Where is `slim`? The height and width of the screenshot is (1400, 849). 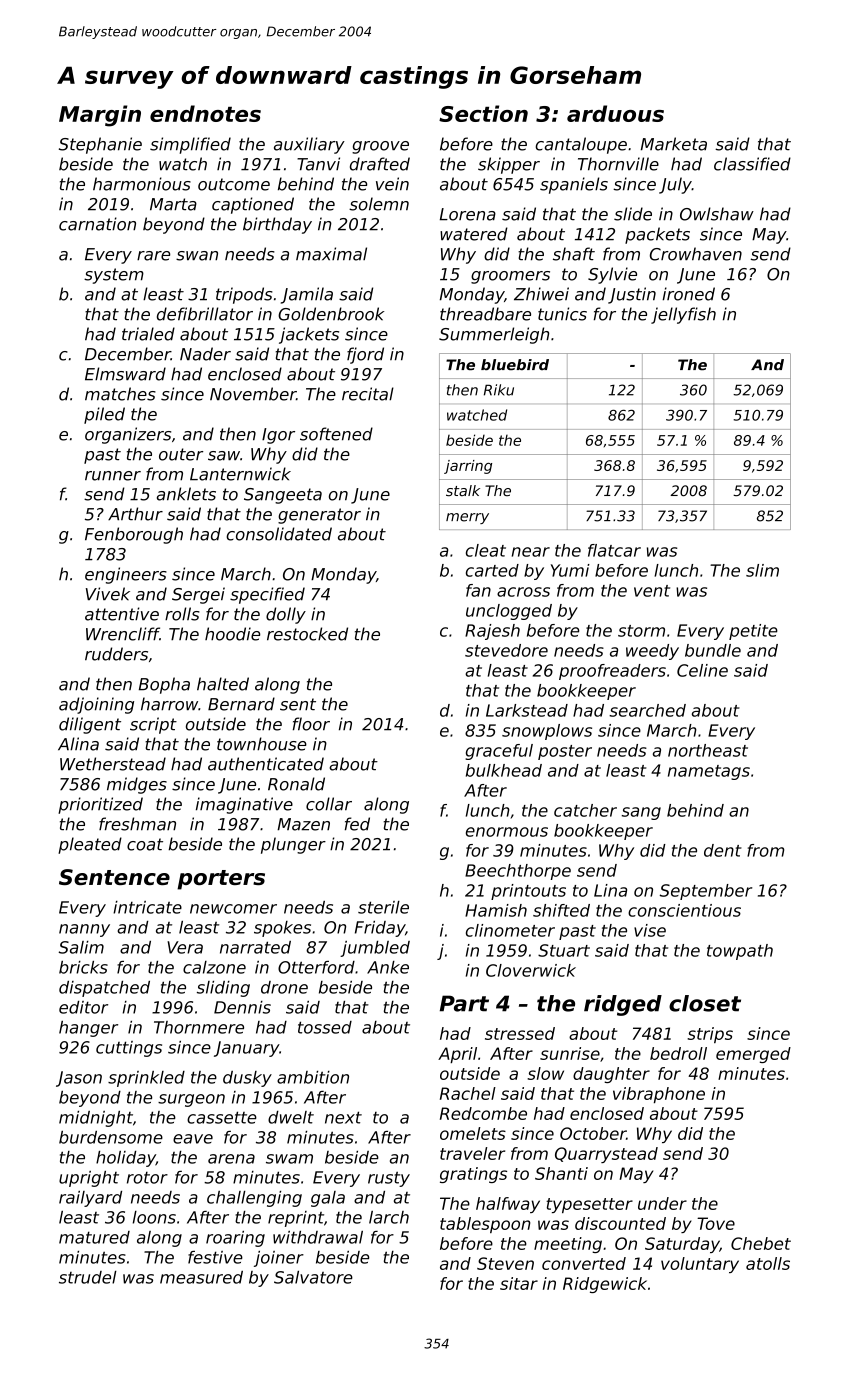
slim is located at coordinates (762, 570).
